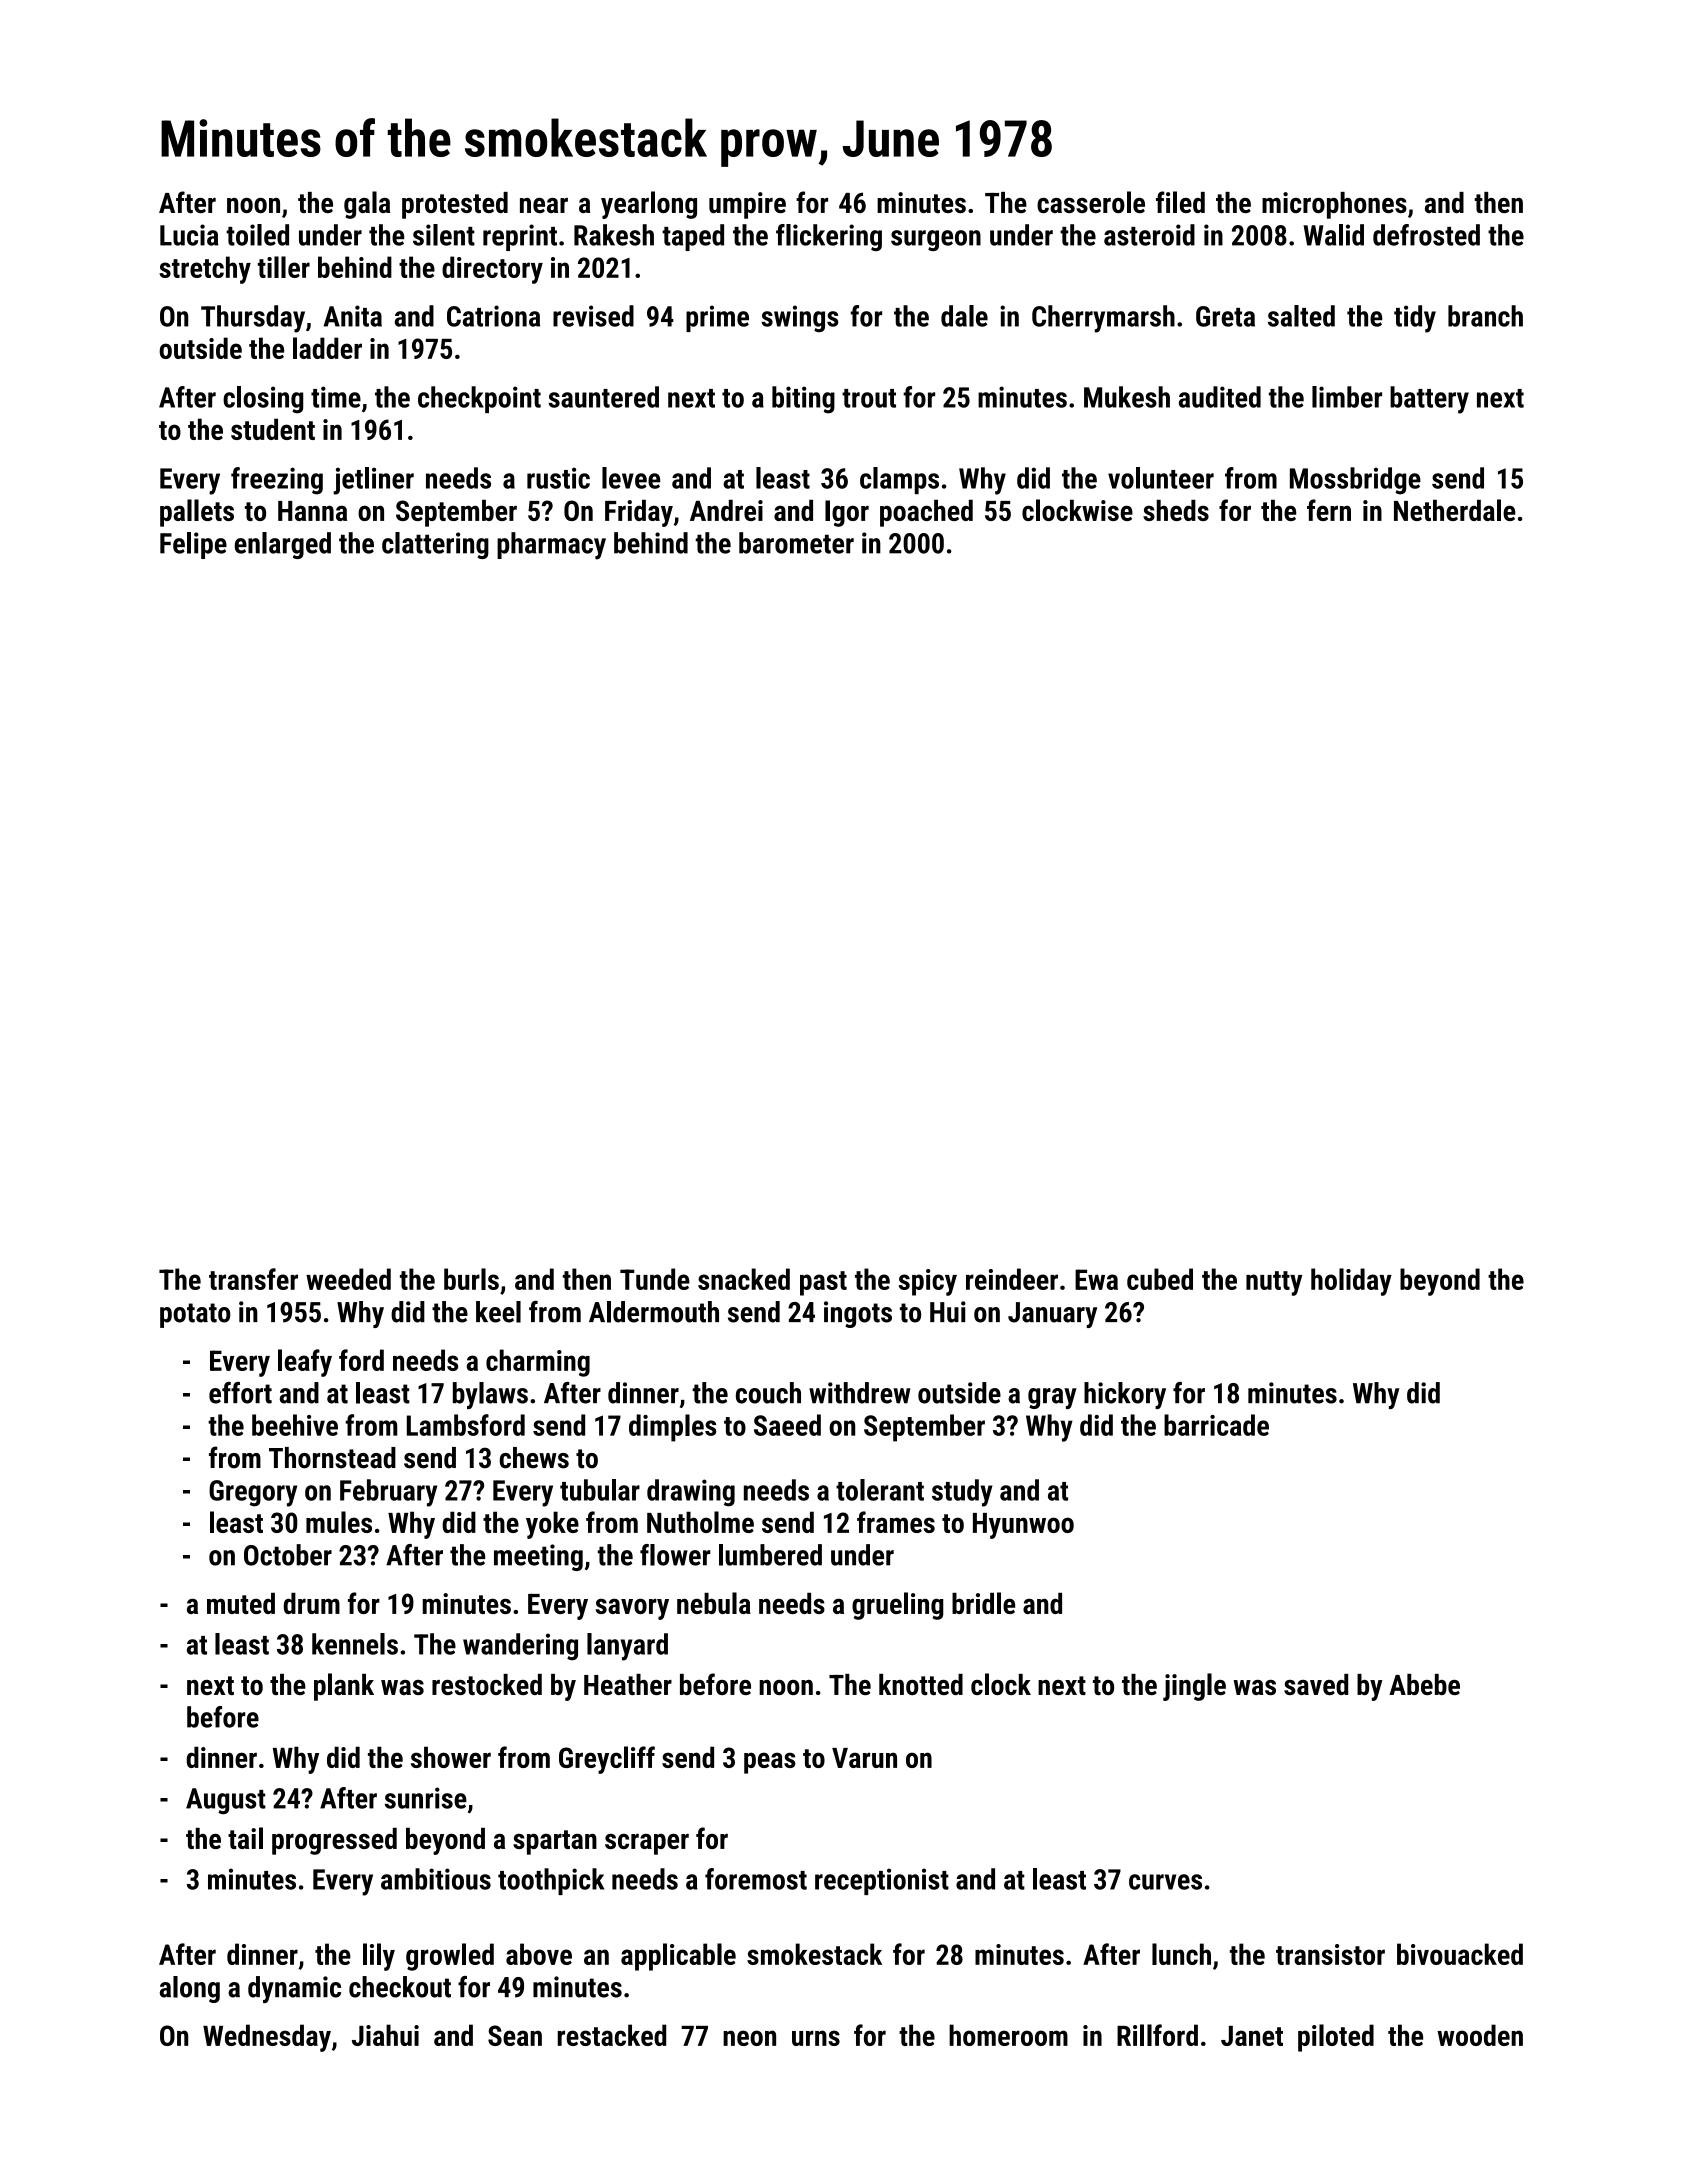 Image resolution: width=1683 pixels, height=2178 pixels. What do you see at coordinates (655, 1279) in the document?
I see `Tunde` at bounding box center [655, 1279].
